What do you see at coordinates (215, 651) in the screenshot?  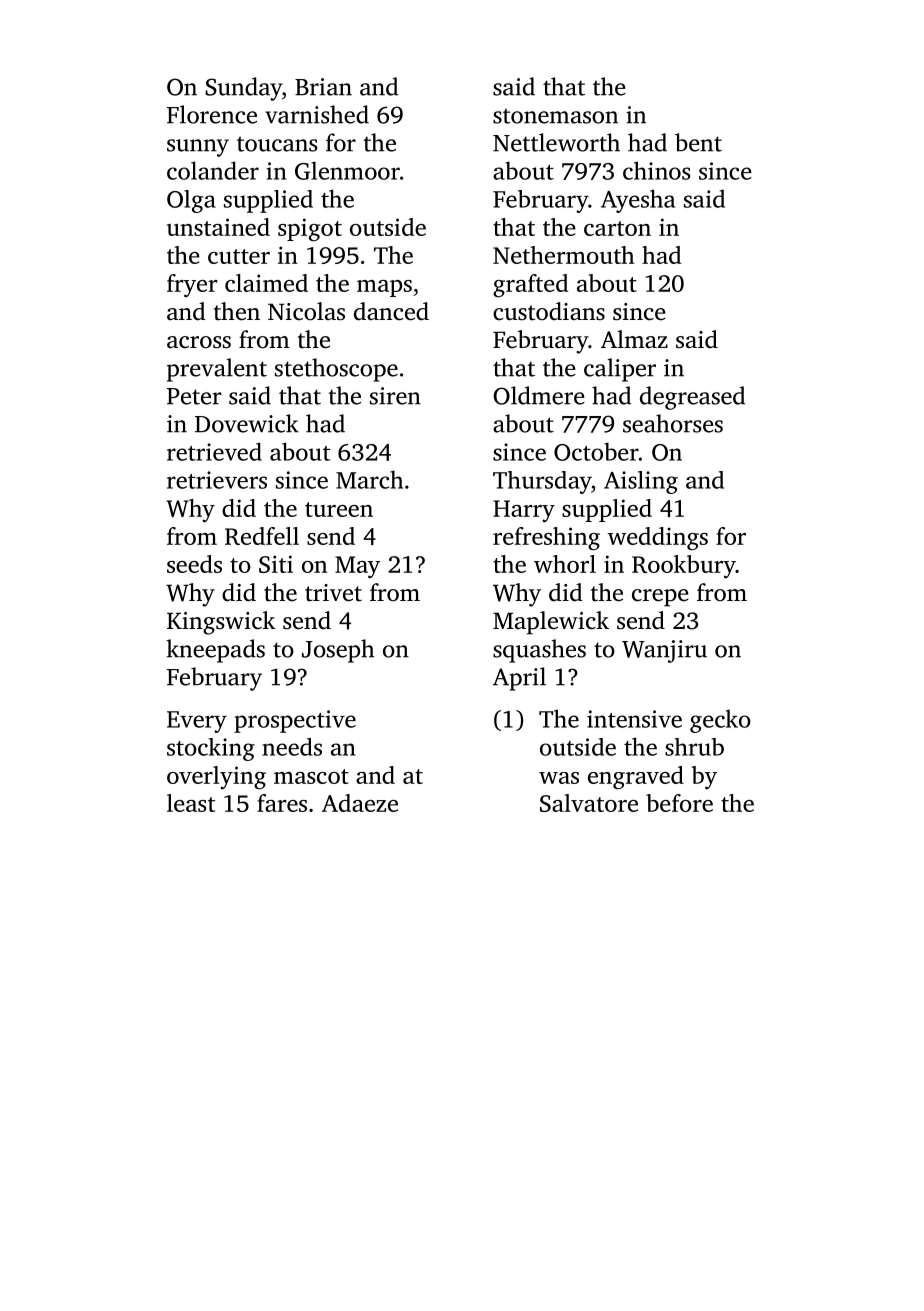 I see `kneepads` at bounding box center [215, 651].
